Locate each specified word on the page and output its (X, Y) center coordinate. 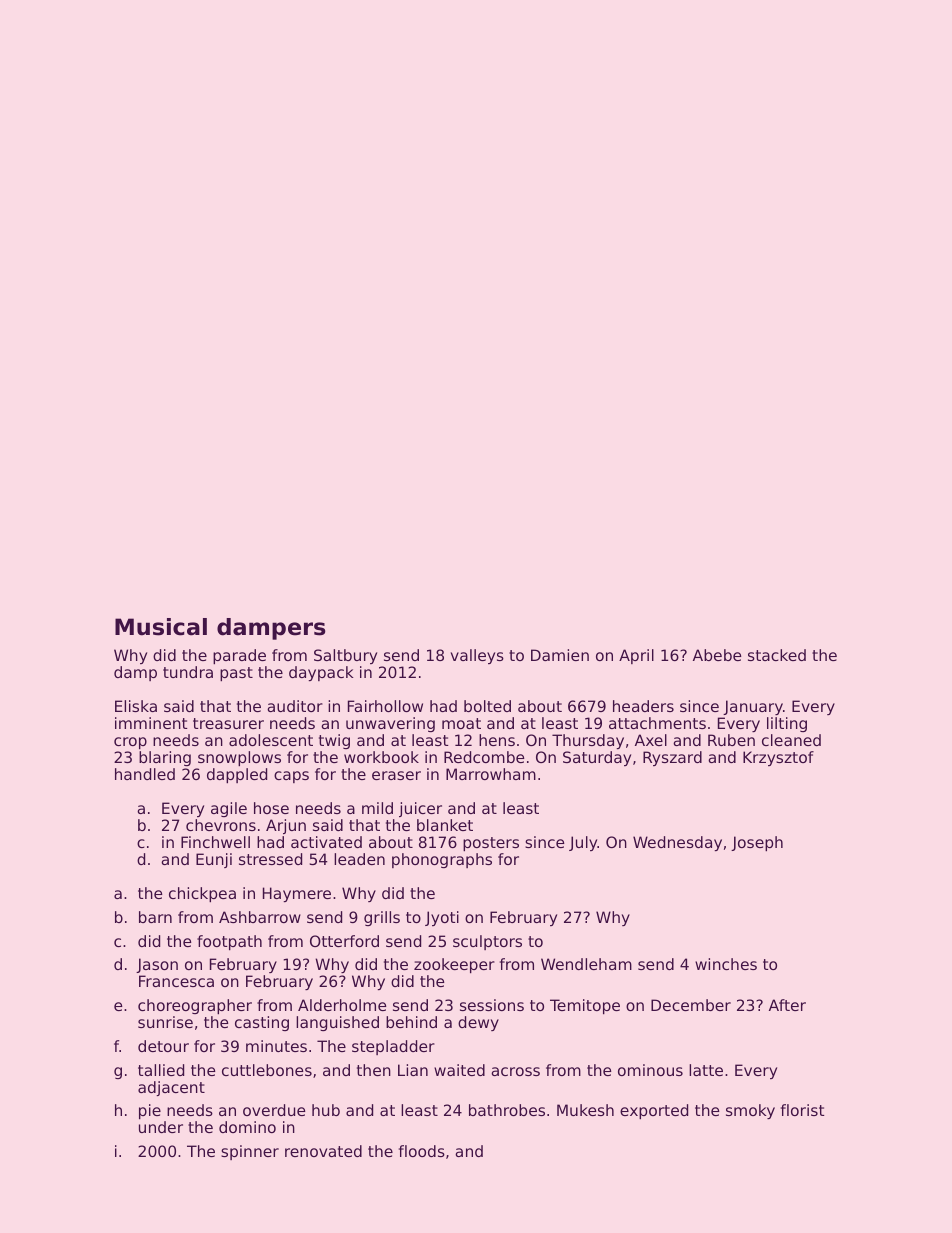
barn (155, 917)
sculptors (487, 942)
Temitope (585, 1006)
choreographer (195, 1006)
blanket (445, 825)
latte (706, 1070)
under (161, 1127)
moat (461, 723)
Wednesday (677, 843)
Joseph (757, 843)
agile (229, 809)
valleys (477, 656)
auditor (295, 706)
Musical (161, 627)
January (753, 707)
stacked (777, 655)
